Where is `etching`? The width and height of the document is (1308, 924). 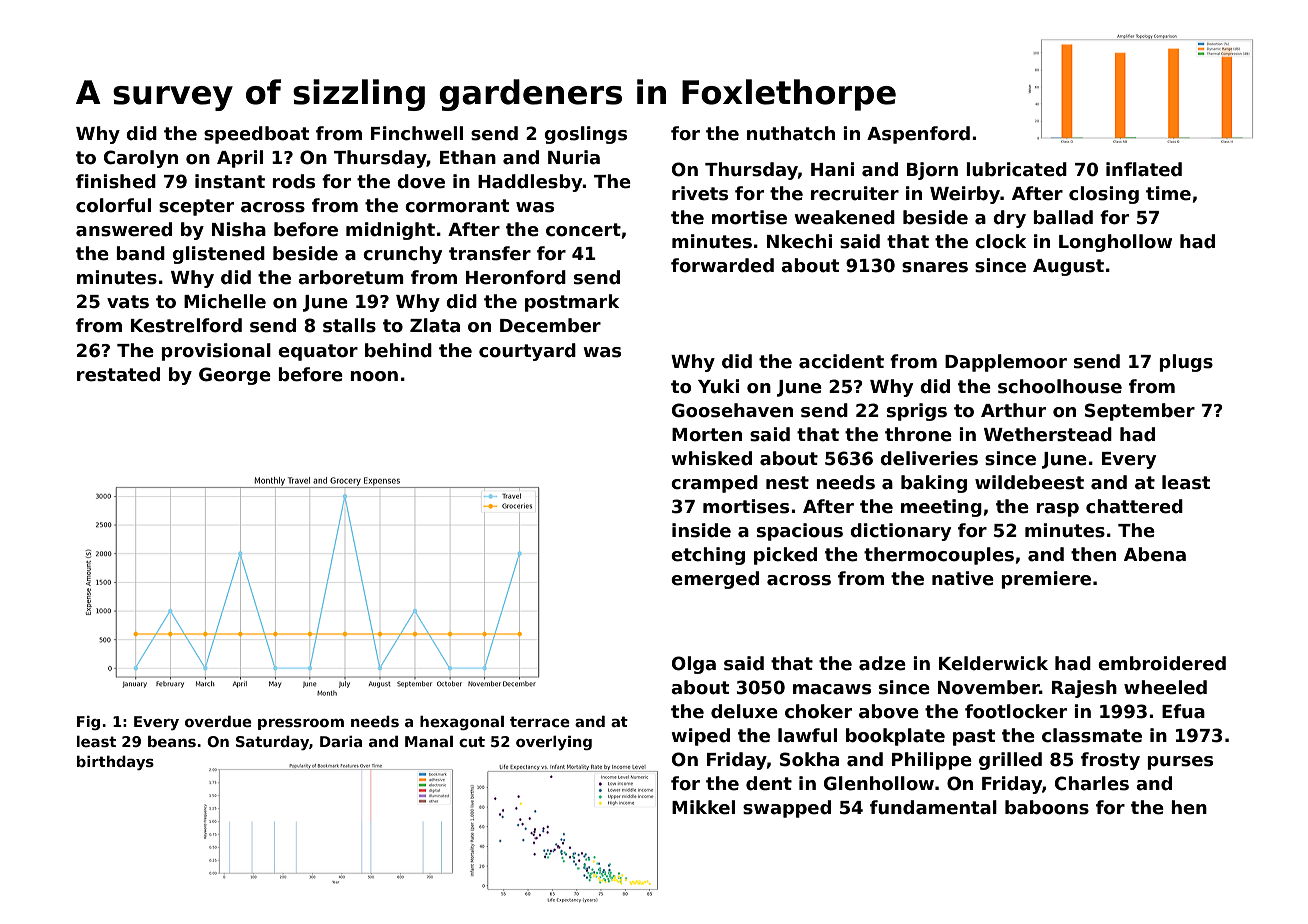 etching is located at coordinates (708, 556).
